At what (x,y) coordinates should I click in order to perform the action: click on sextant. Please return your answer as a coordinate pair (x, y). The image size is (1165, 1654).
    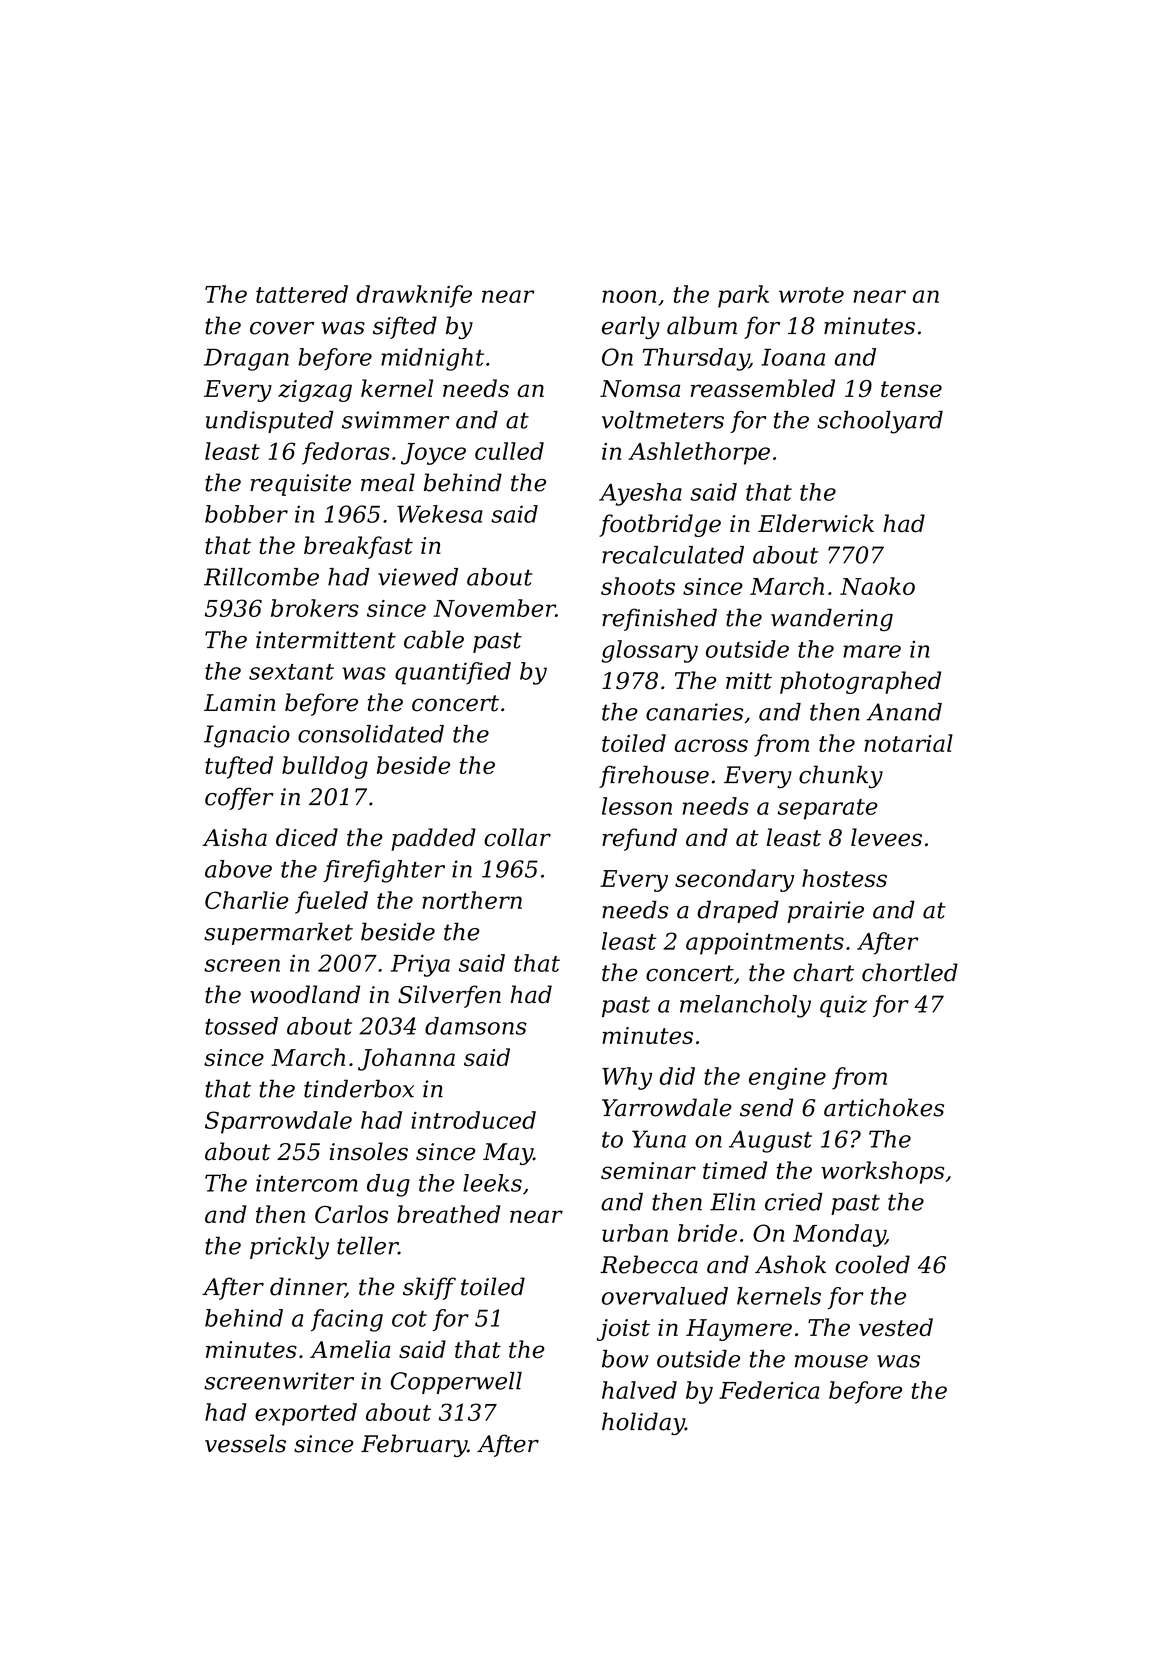
    Looking at the image, I should click on (291, 672).
